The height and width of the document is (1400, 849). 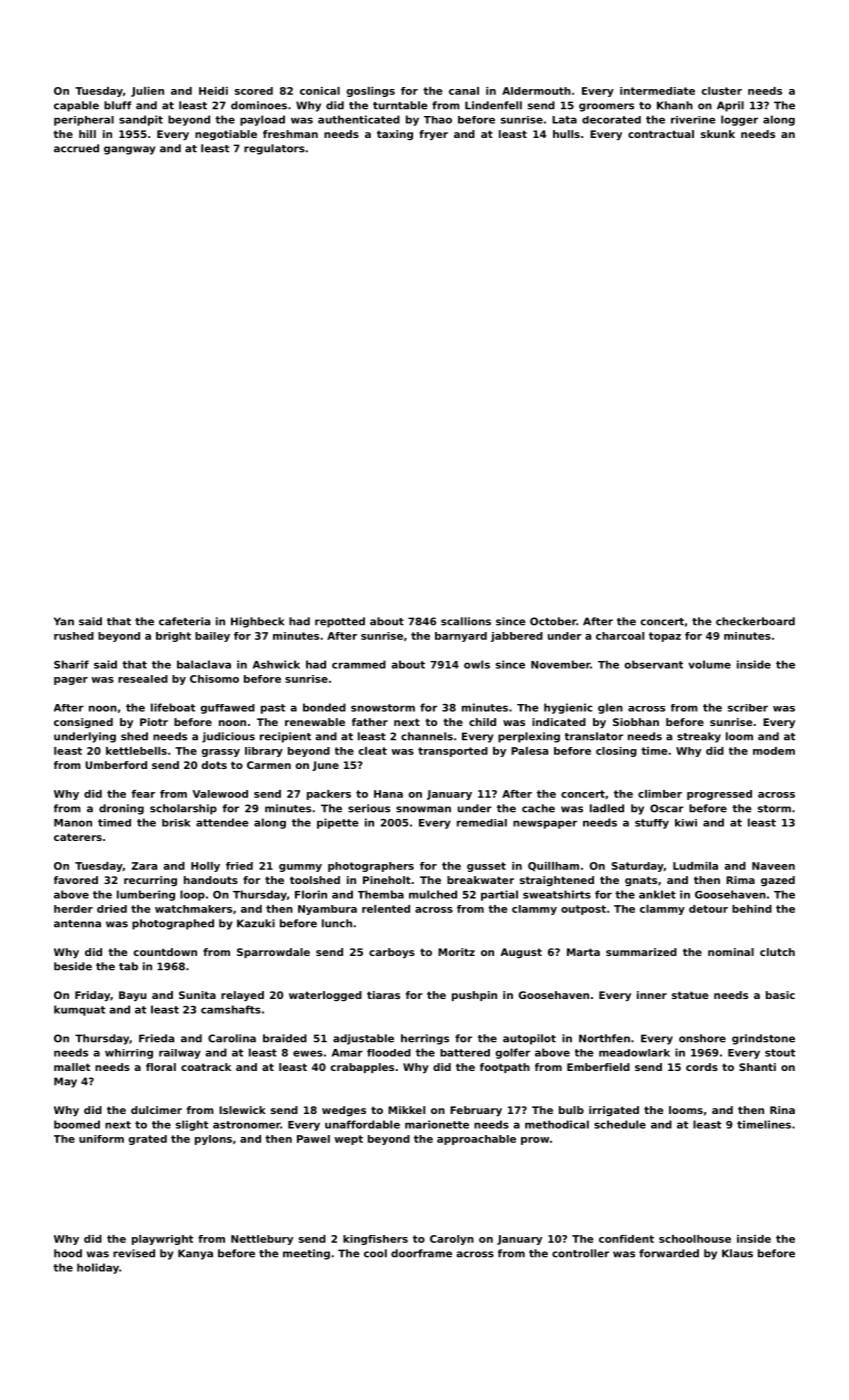 I want to click on cafeteria, so click(x=184, y=621).
